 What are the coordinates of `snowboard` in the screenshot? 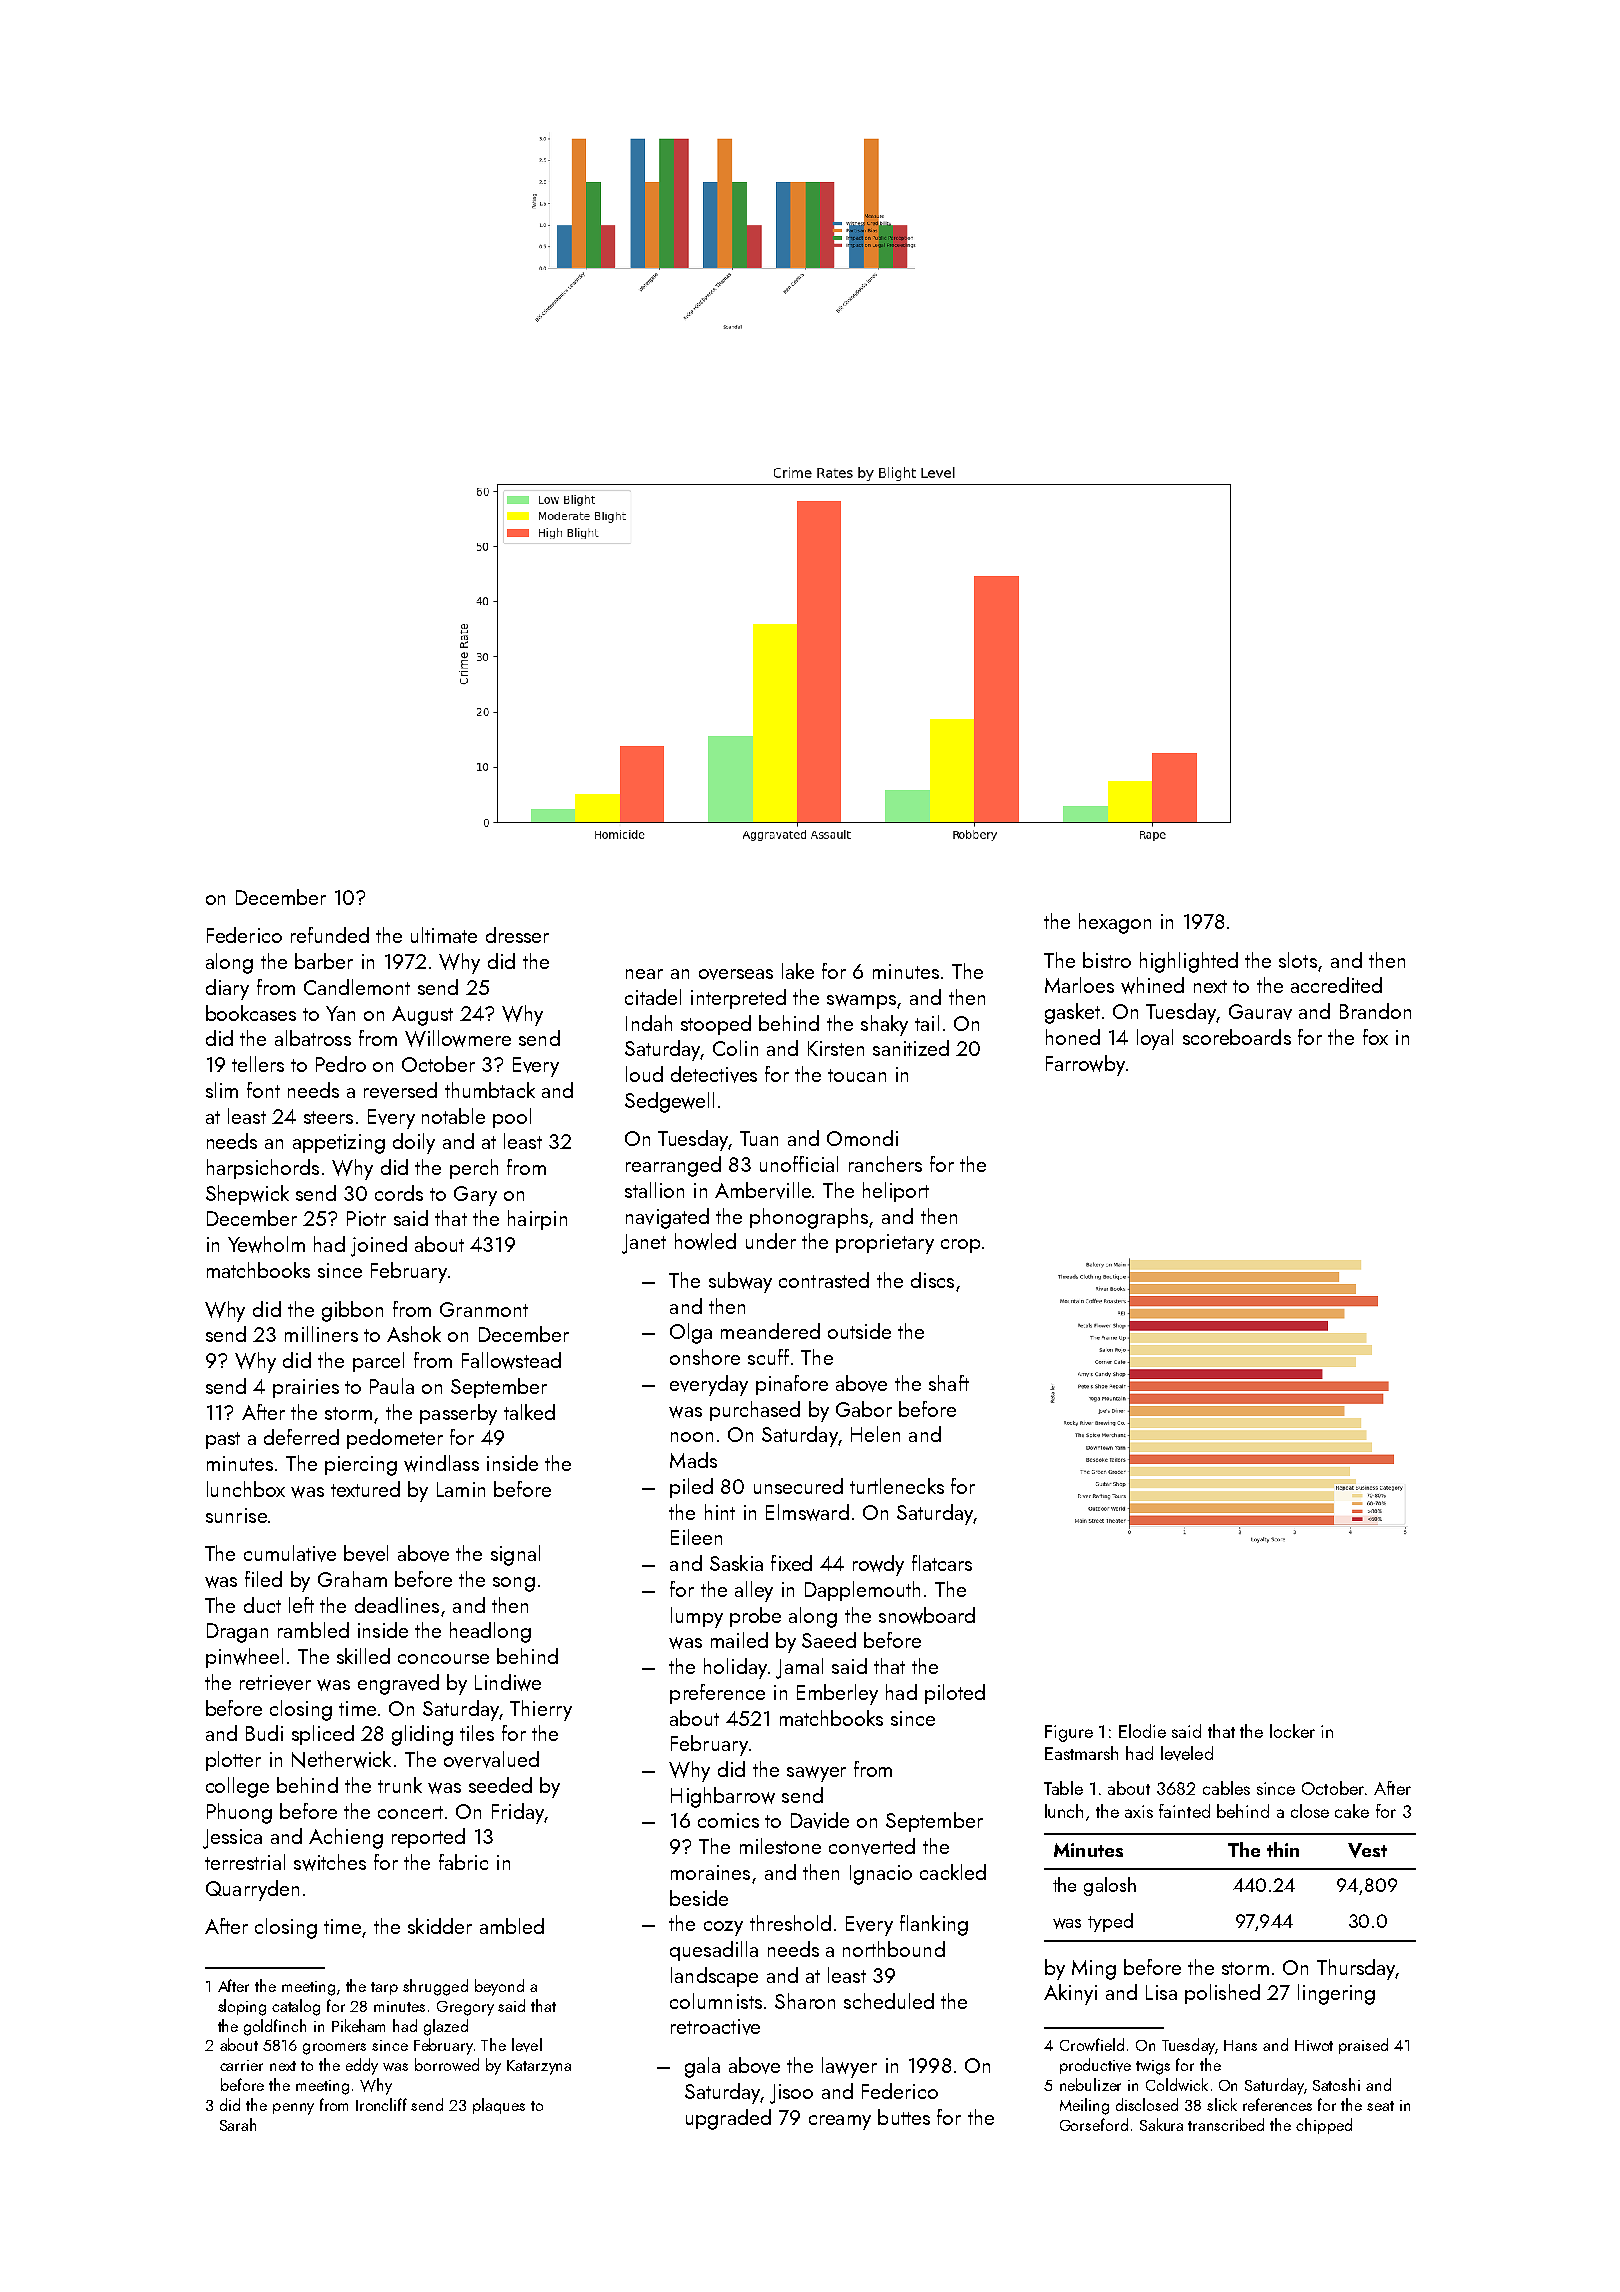 It's located at (927, 1615).
